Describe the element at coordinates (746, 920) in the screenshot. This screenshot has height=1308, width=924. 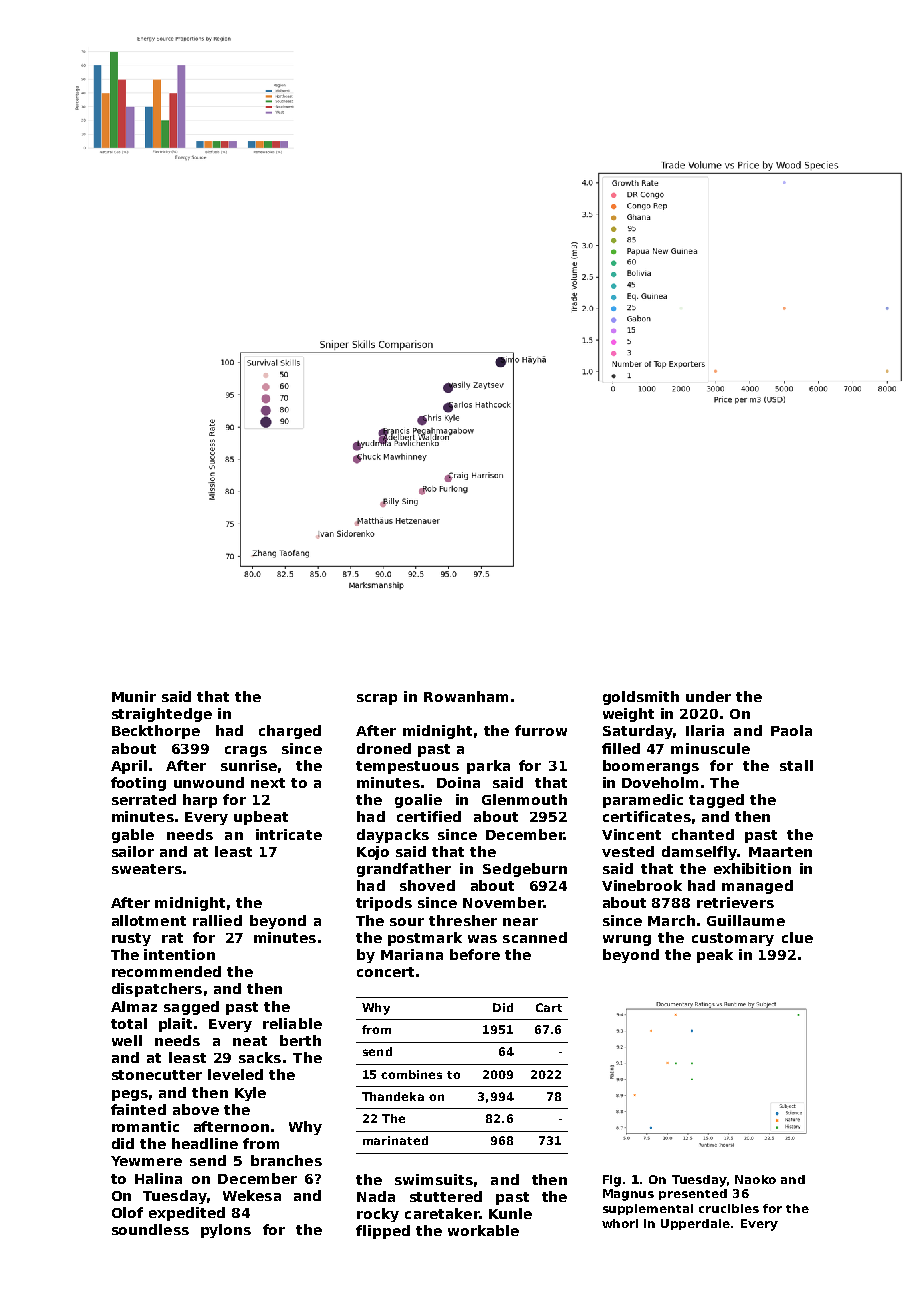
I see `Guillaume` at that location.
